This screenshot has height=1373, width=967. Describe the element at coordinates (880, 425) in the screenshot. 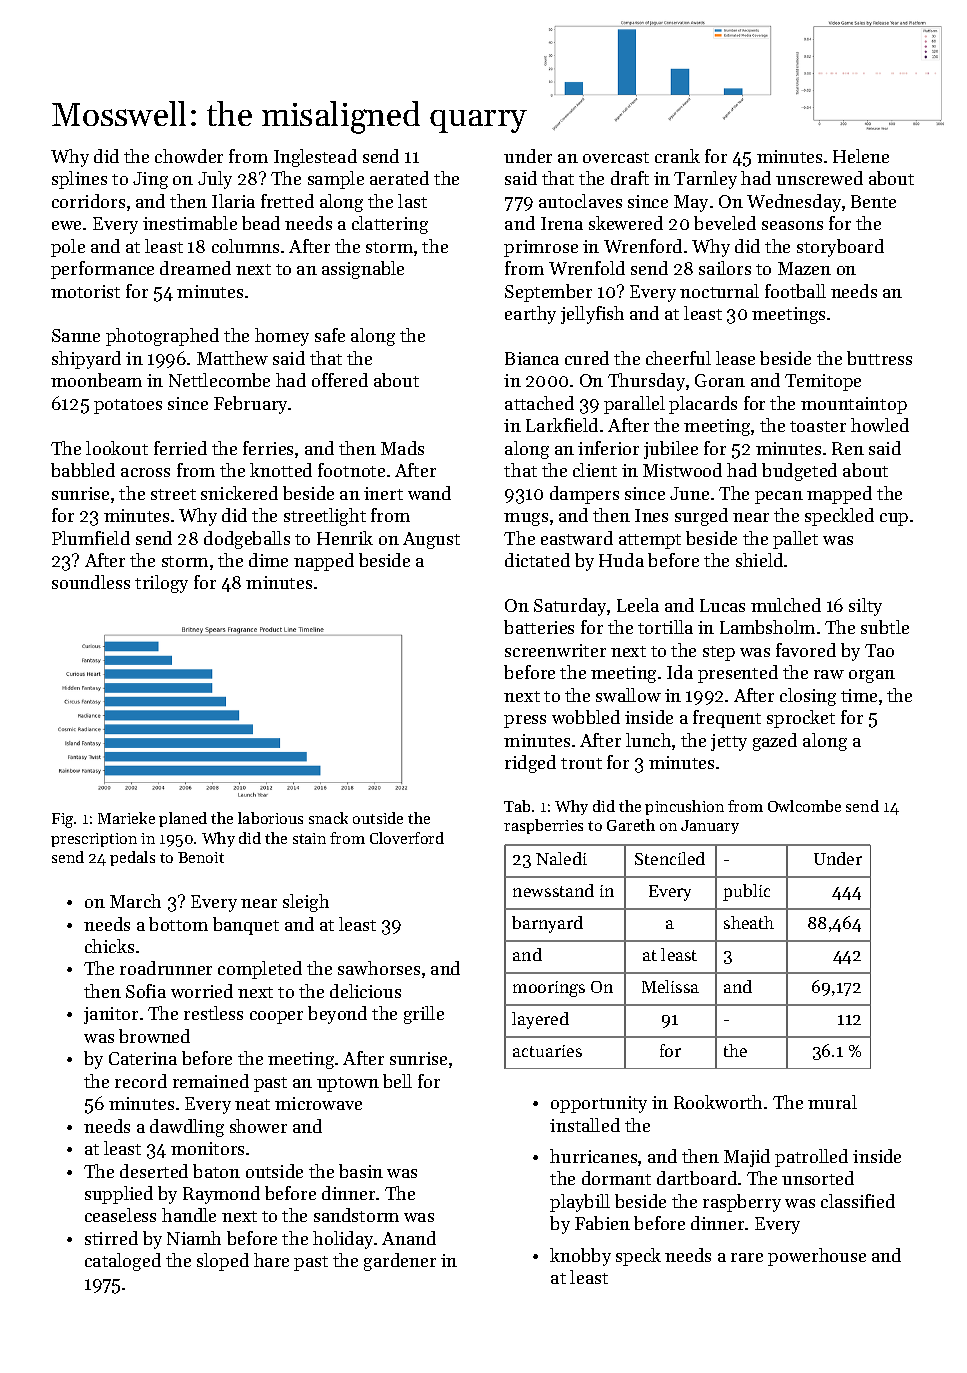

I see `howled` at that location.
